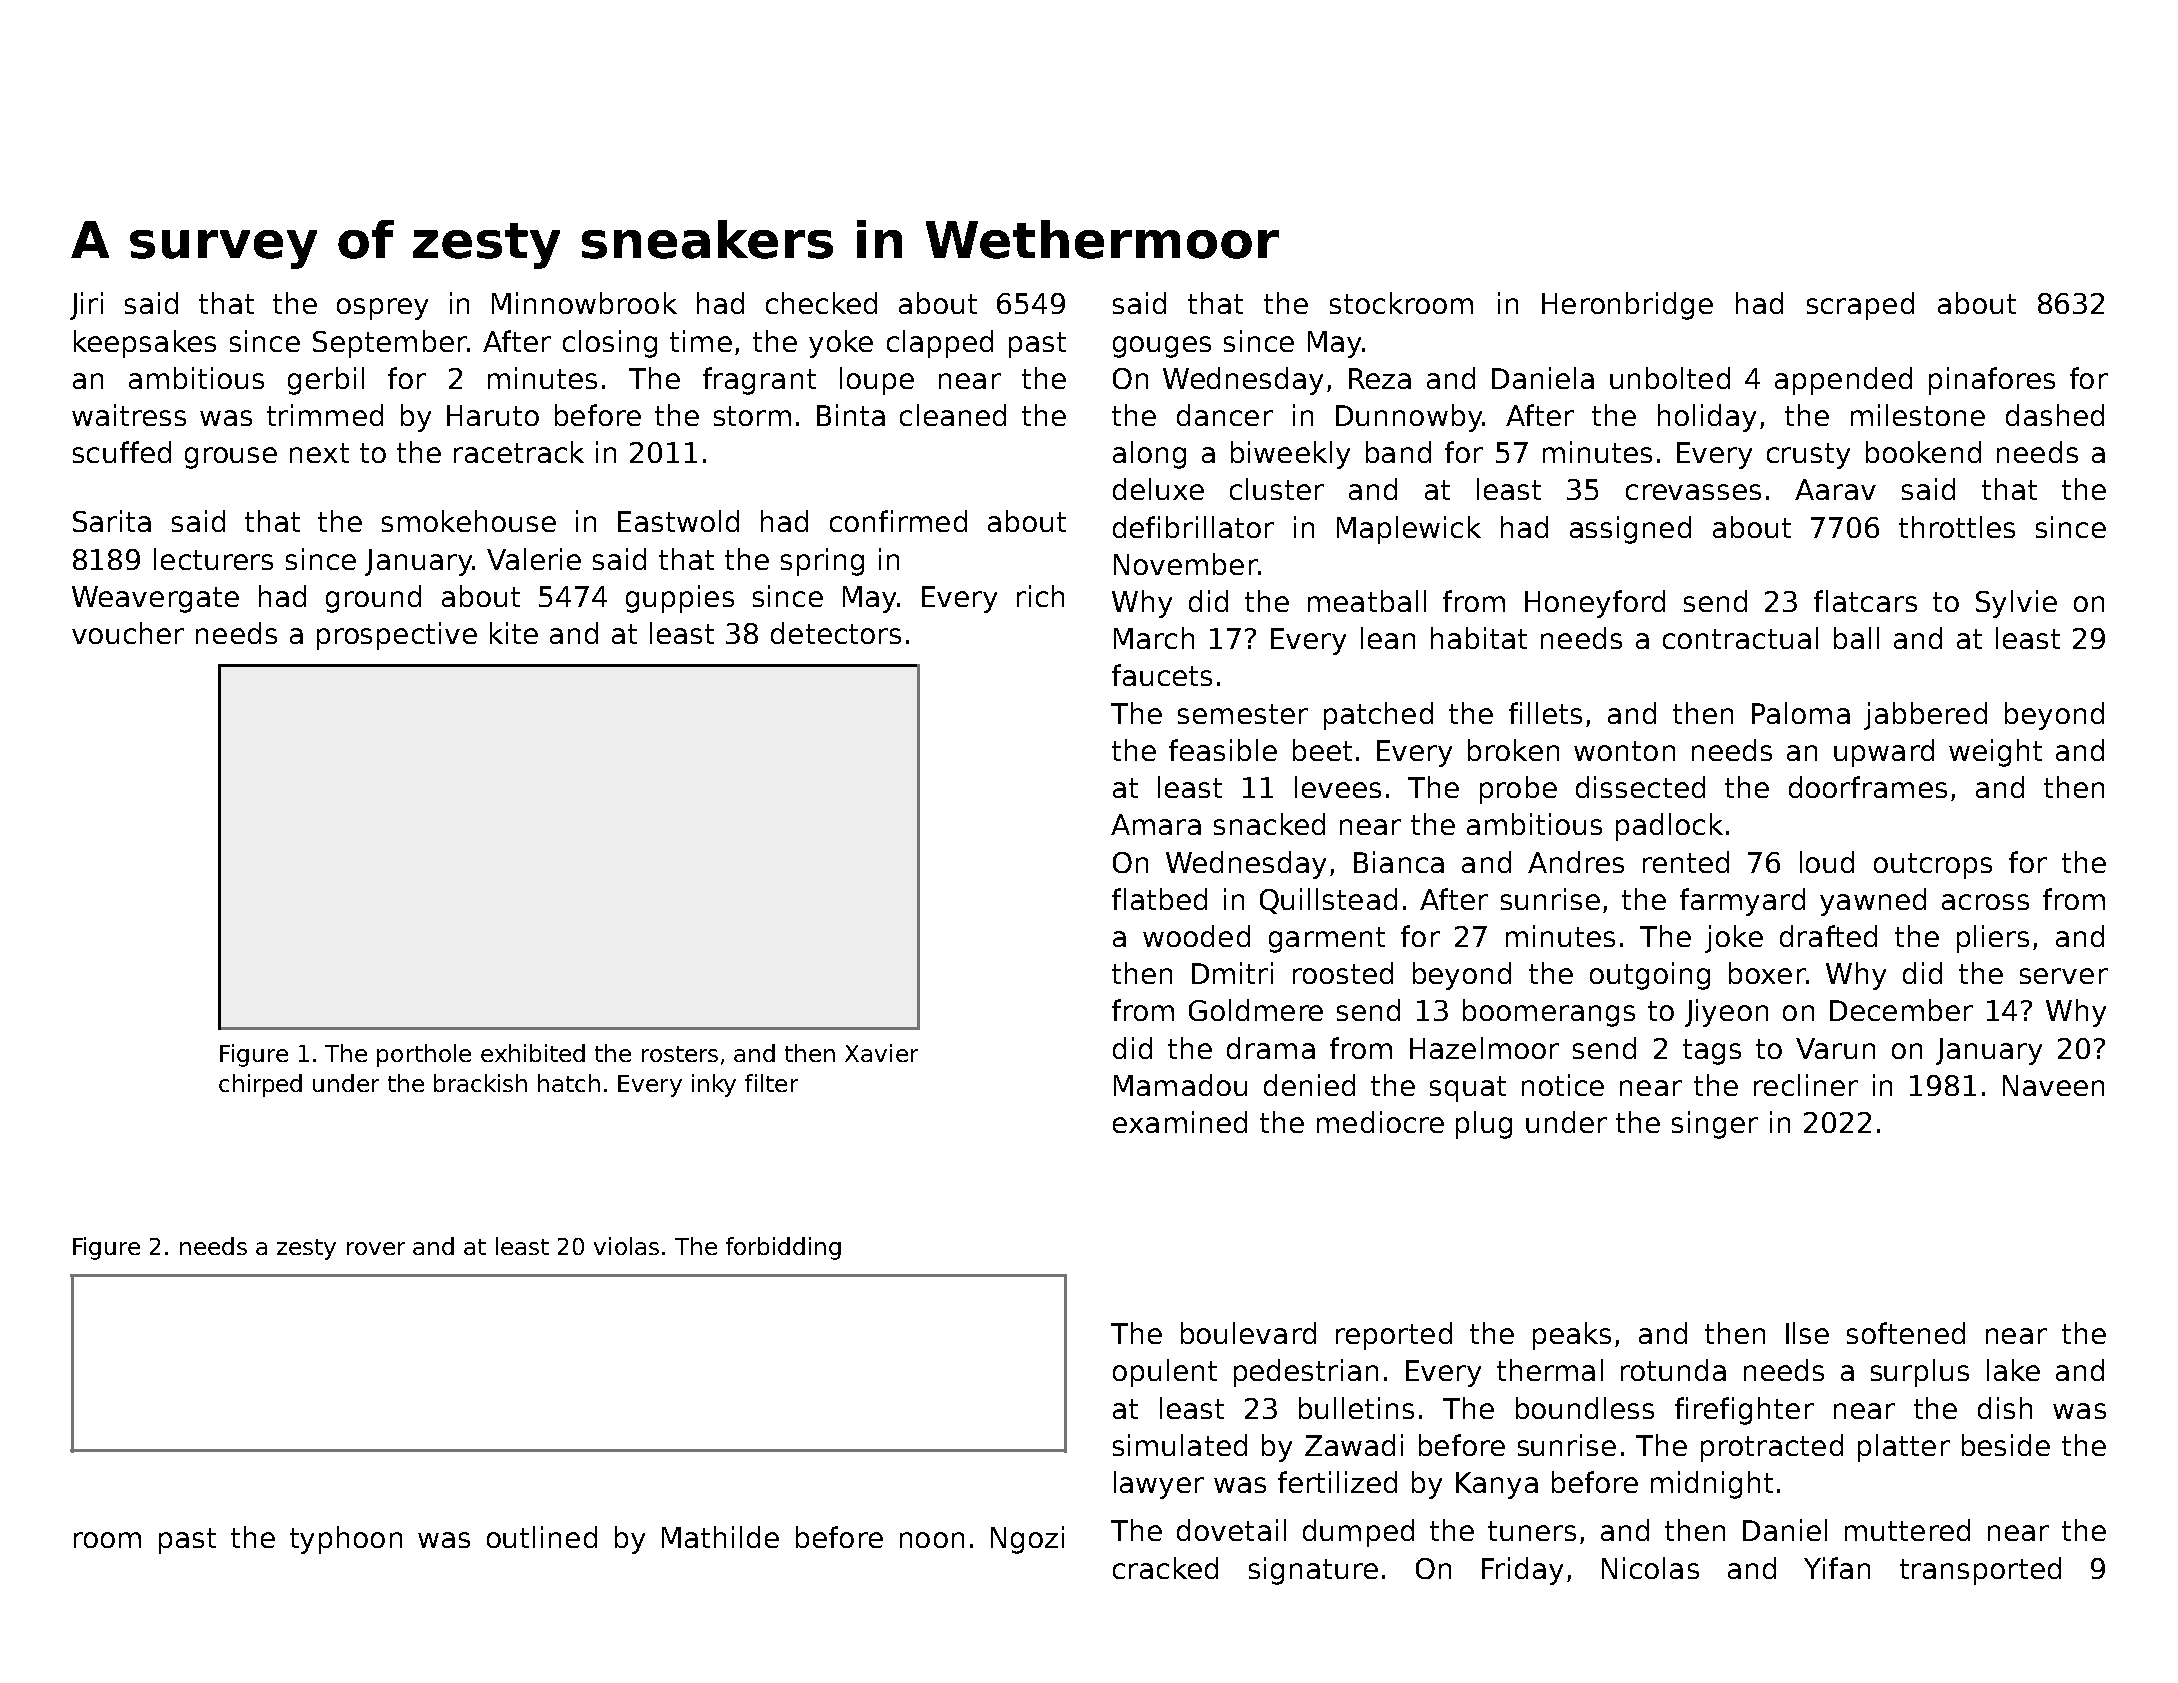 The image size is (2178, 1683). What do you see at coordinates (1165, 1373) in the document?
I see `opulent` at bounding box center [1165, 1373].
